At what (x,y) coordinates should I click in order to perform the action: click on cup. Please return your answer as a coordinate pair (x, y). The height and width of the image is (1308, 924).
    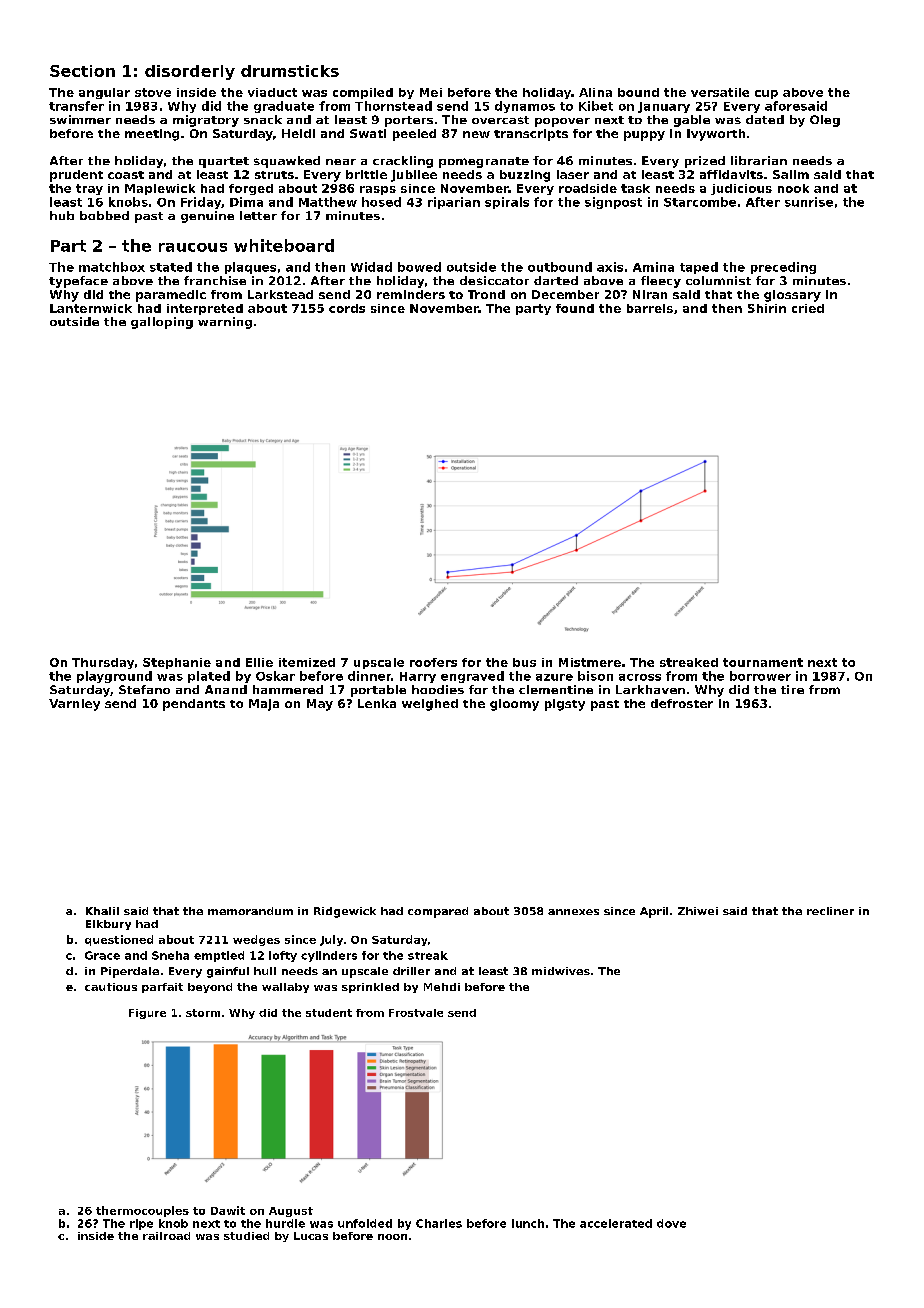
    Looking at the image, I should click on (766, 94).
